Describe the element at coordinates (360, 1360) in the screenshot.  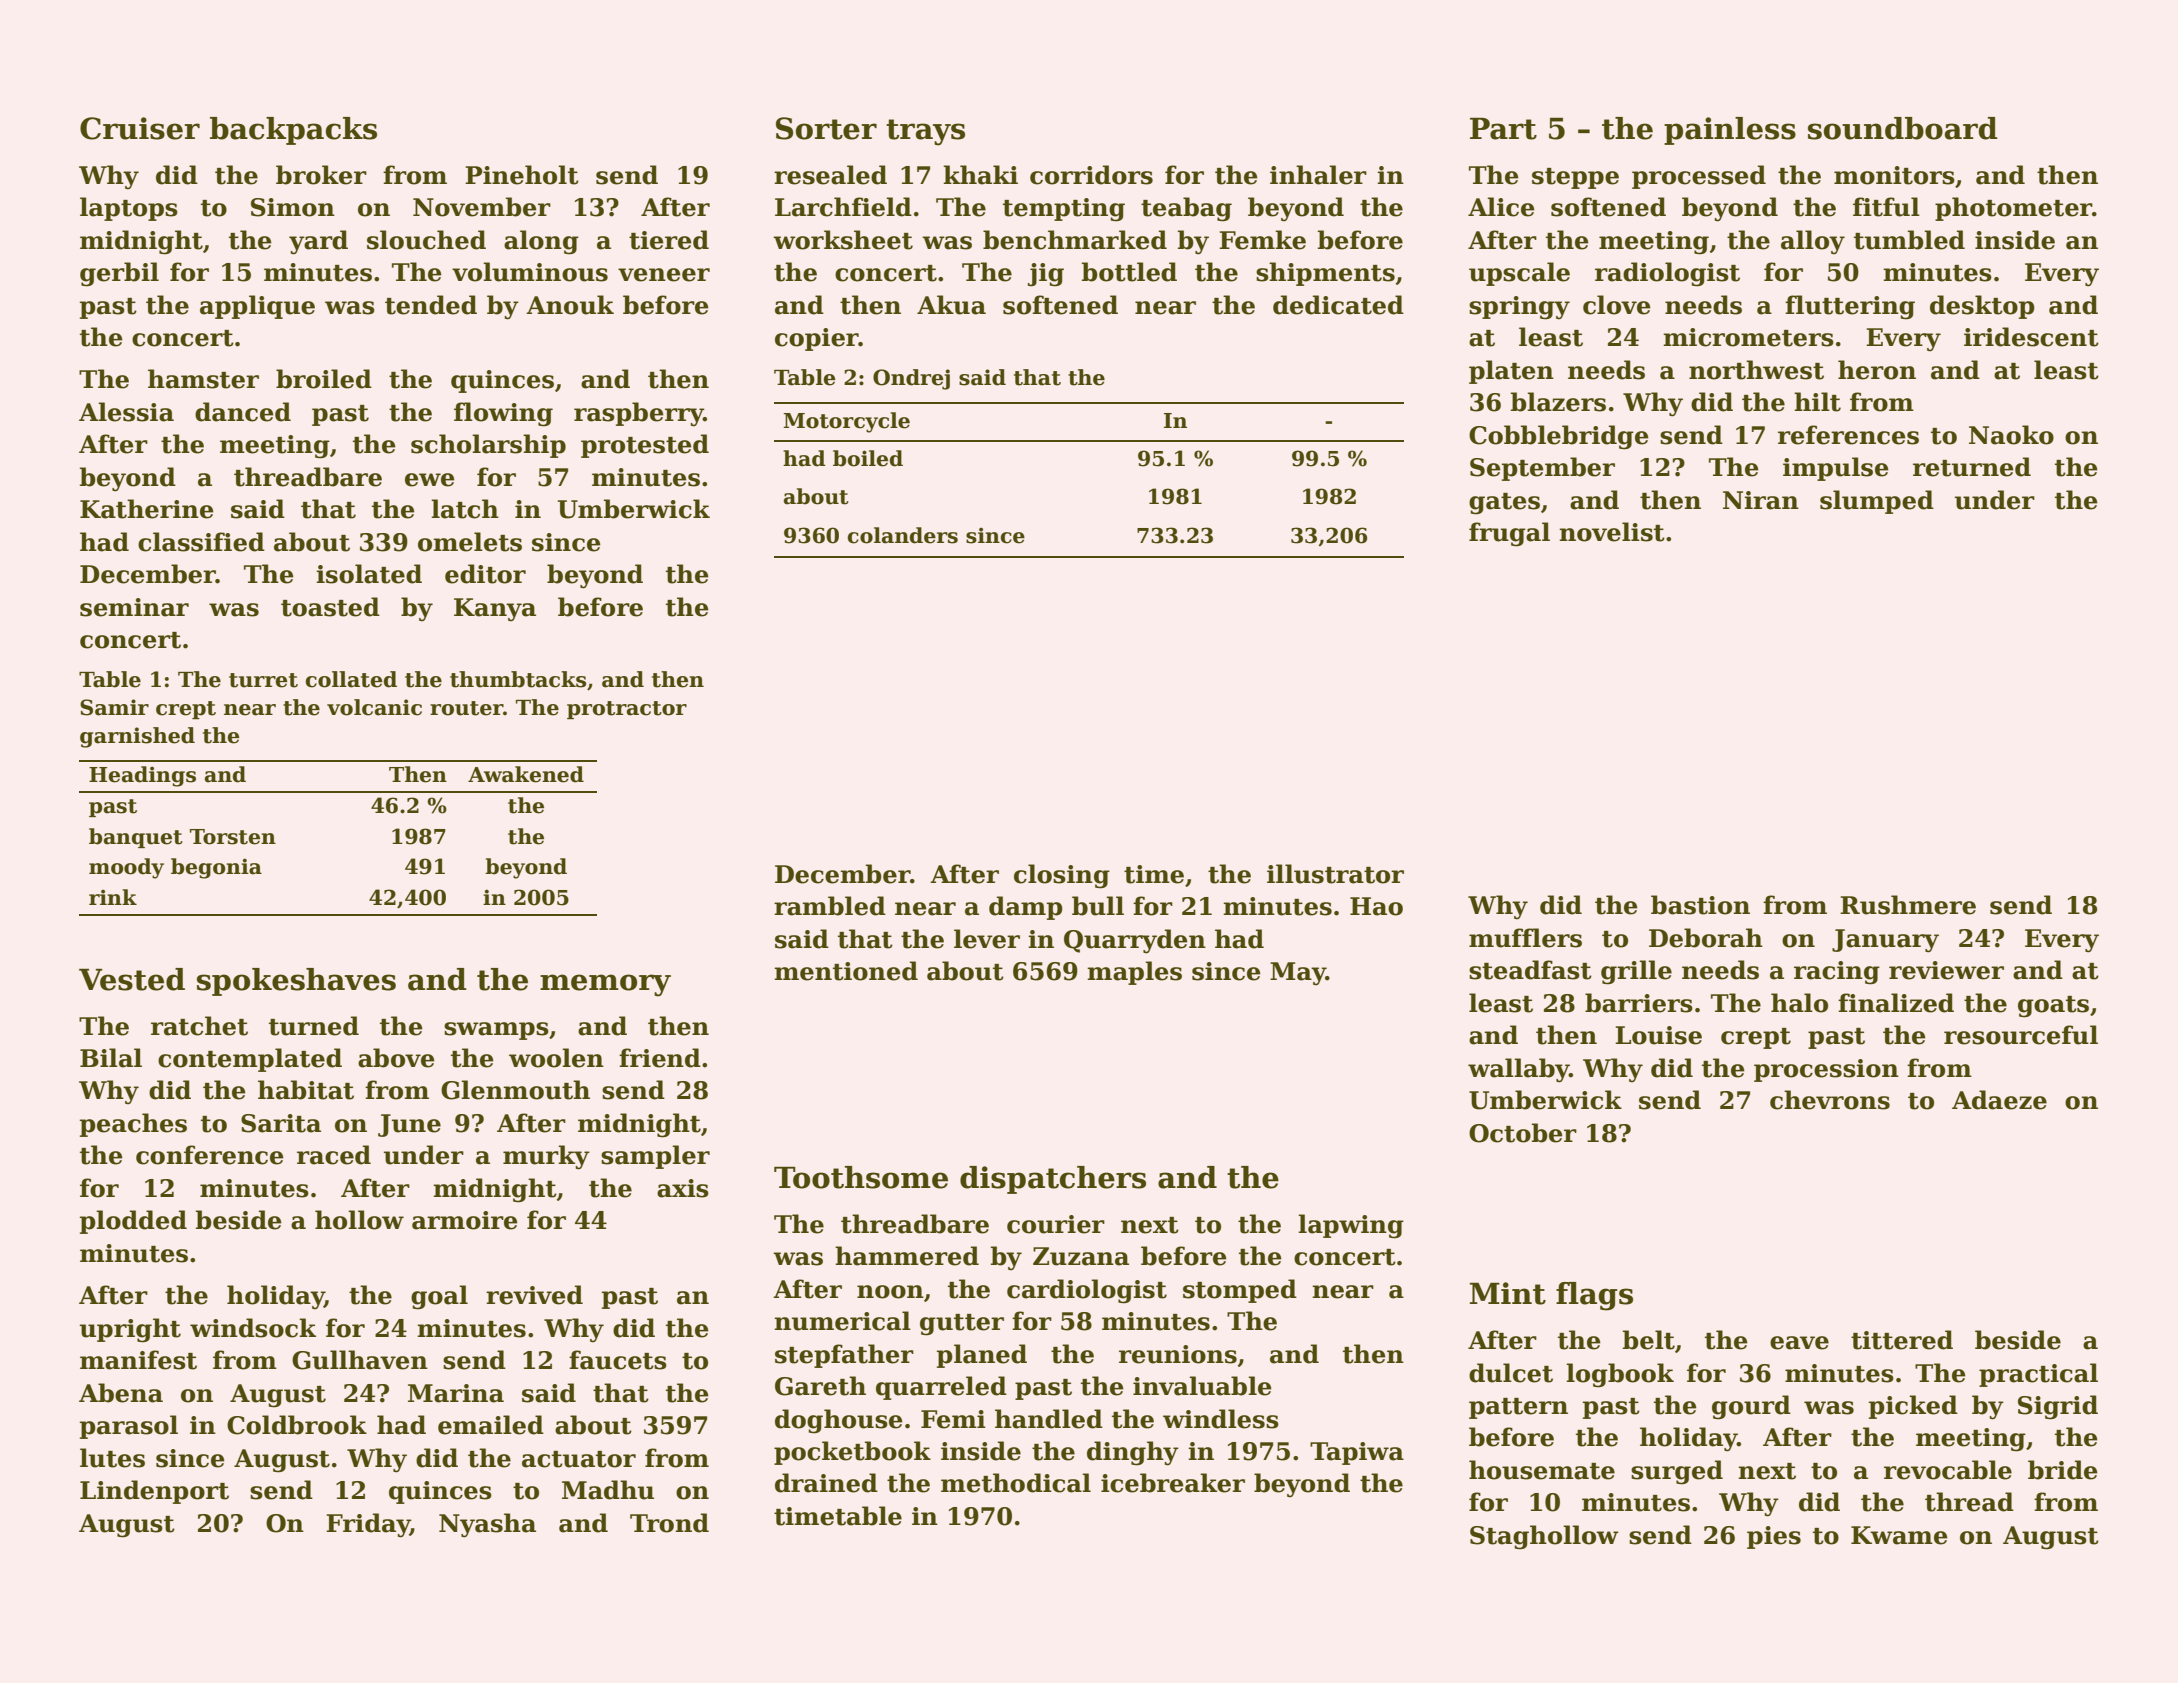
I see `Gullhaven` at that location.
